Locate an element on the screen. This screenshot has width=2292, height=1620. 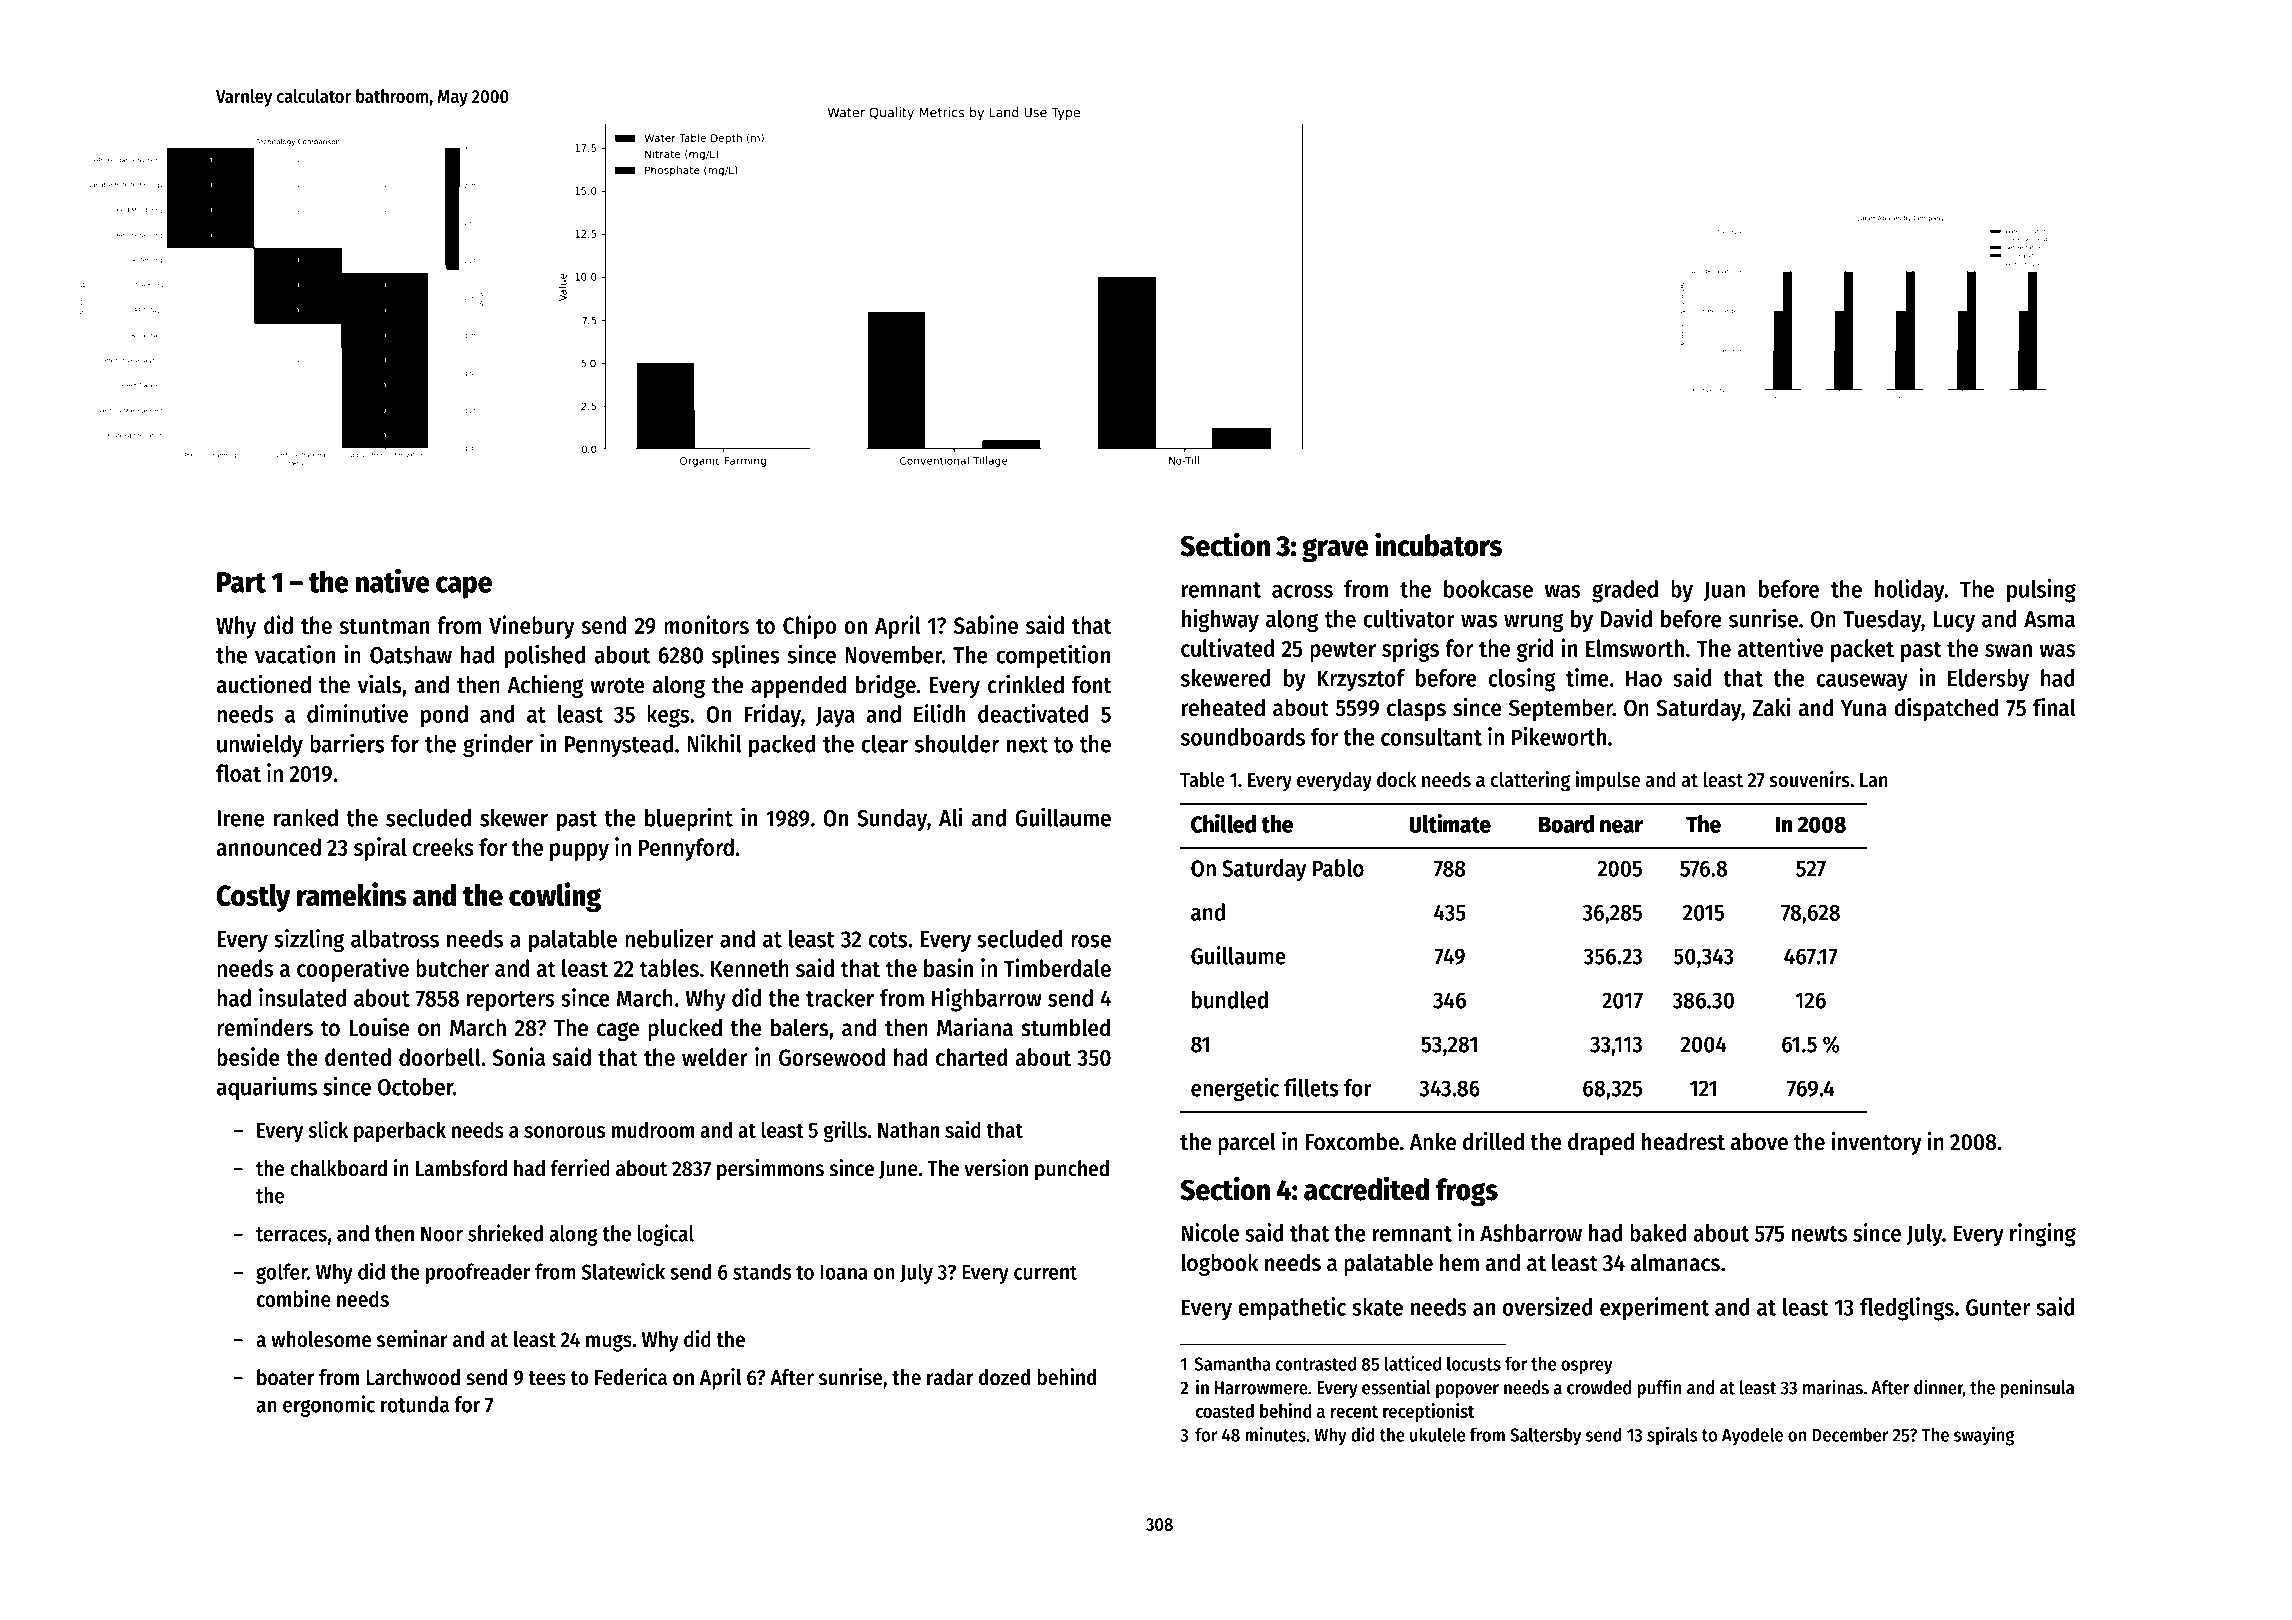
holiday is located at coordinates (1910, 591).
